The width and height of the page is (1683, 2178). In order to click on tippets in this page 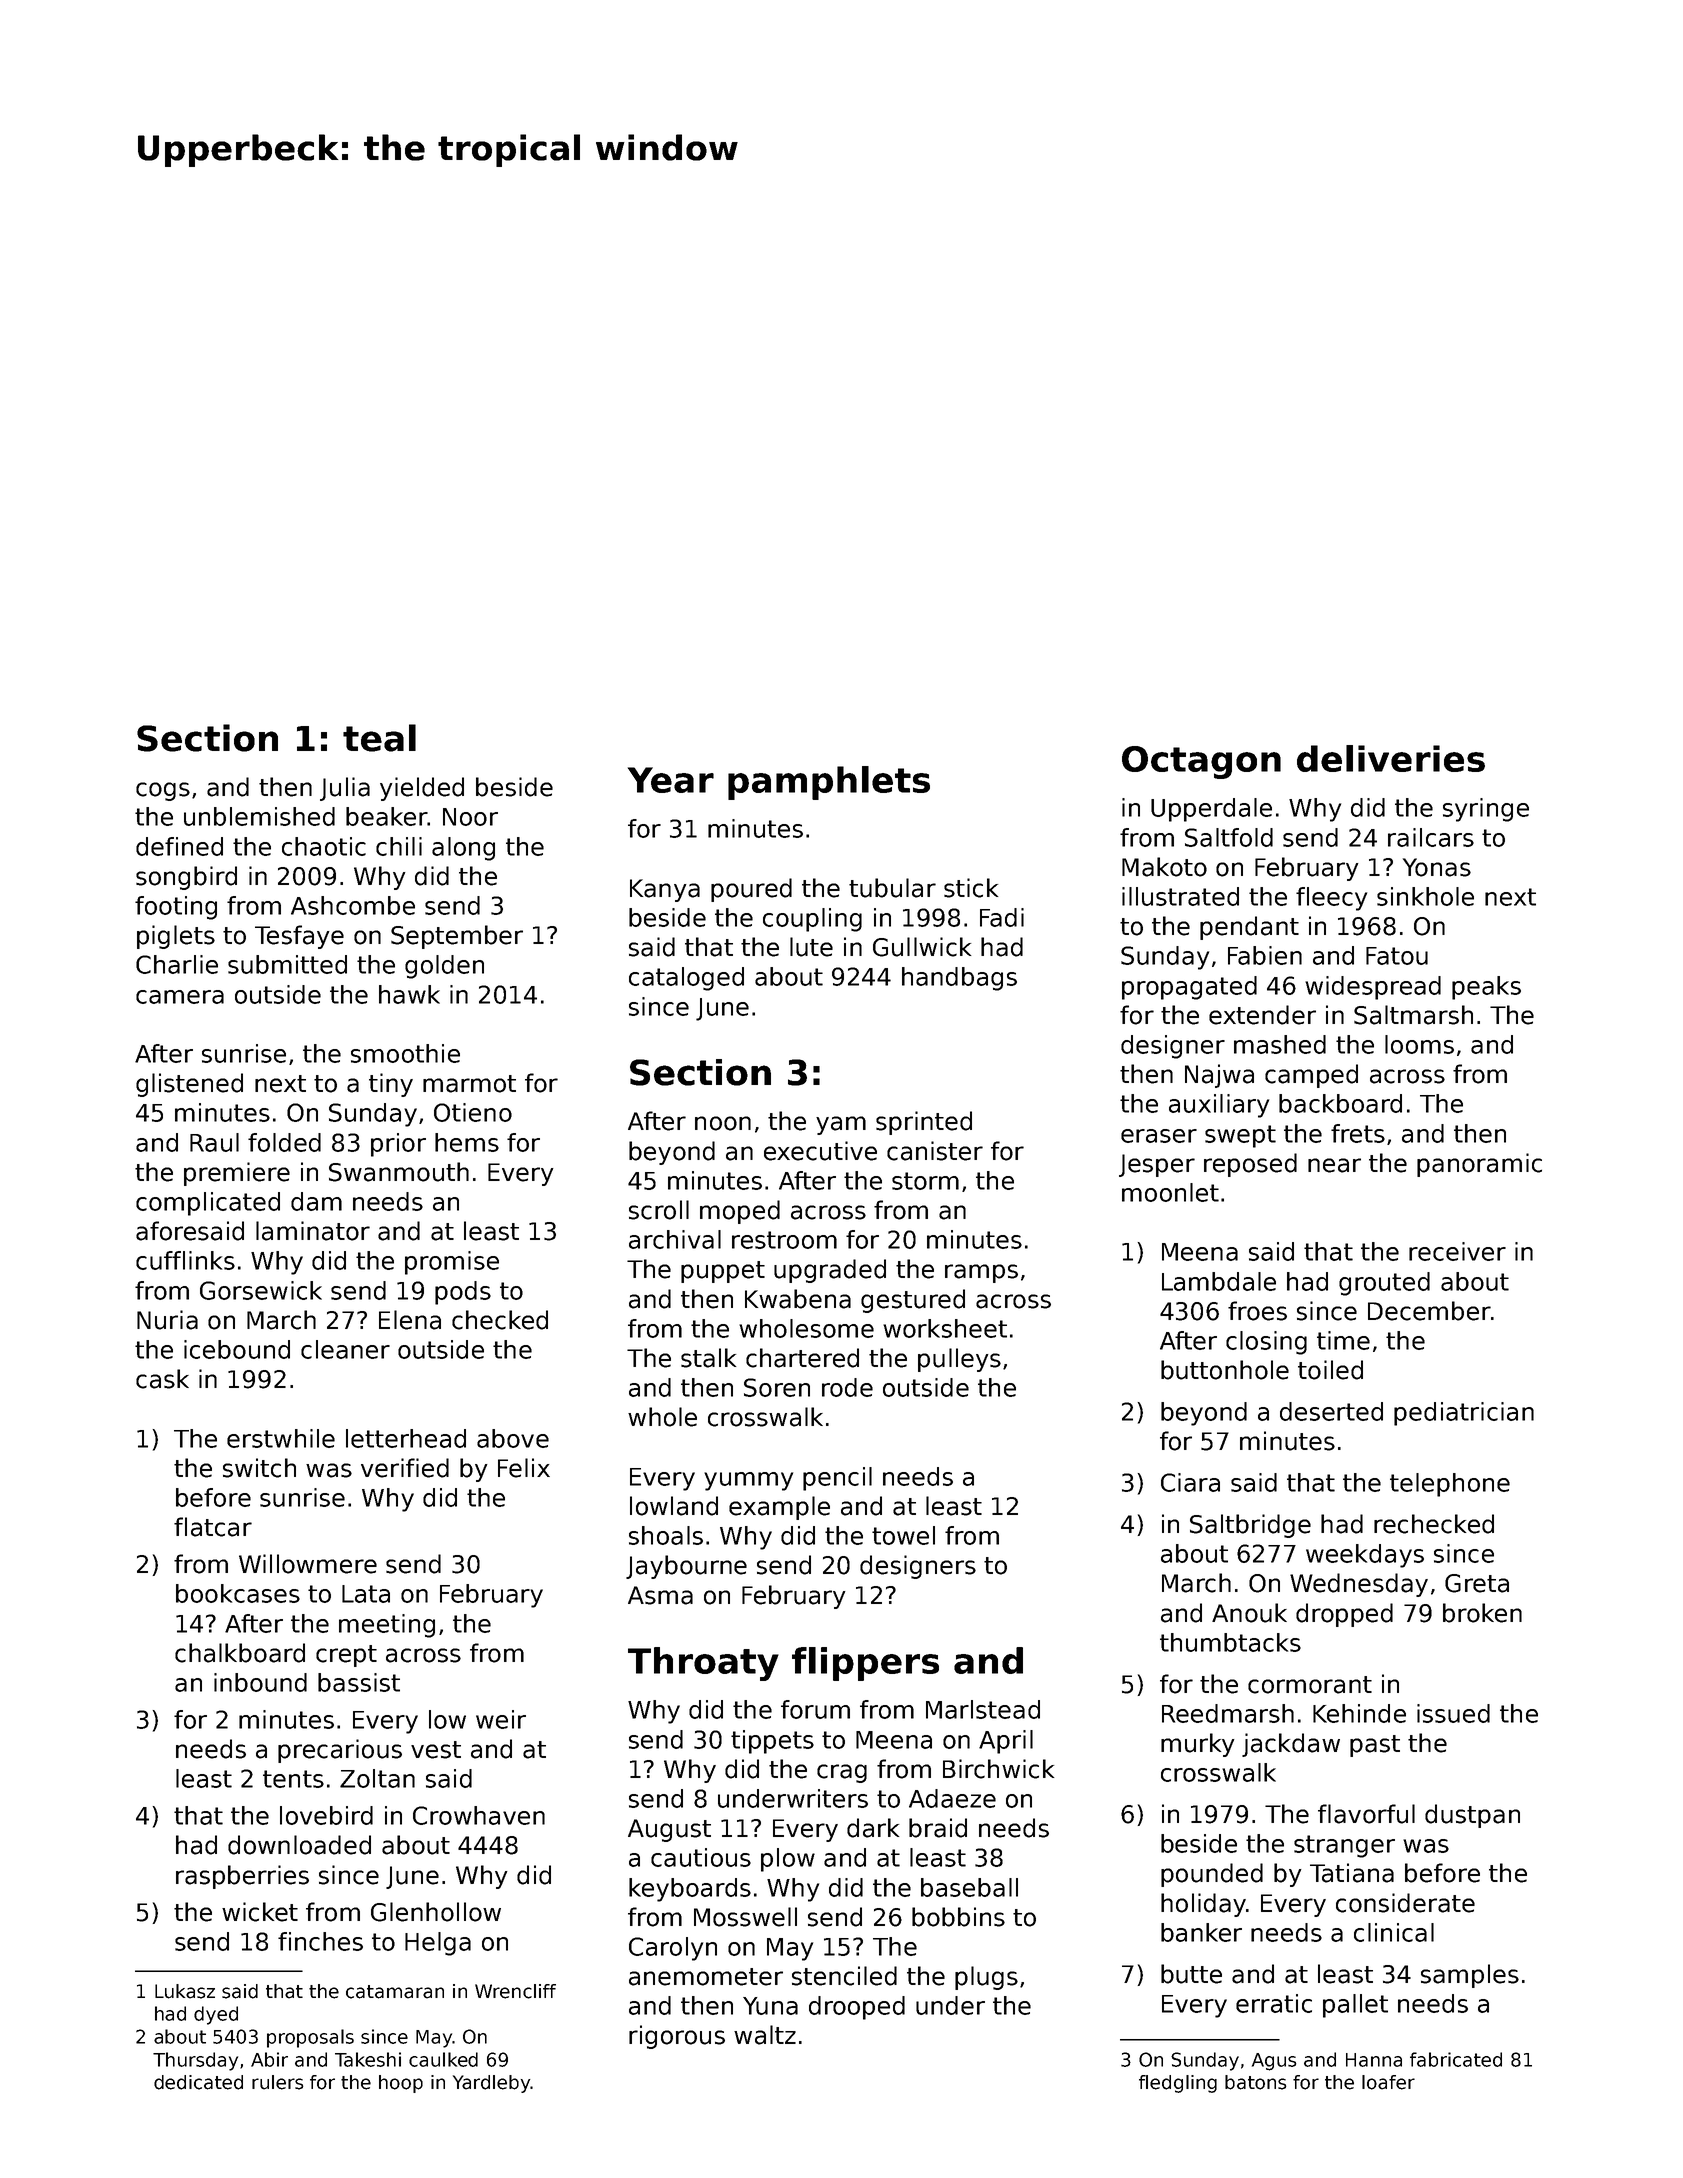, I will do `click(772, 1742)`.
